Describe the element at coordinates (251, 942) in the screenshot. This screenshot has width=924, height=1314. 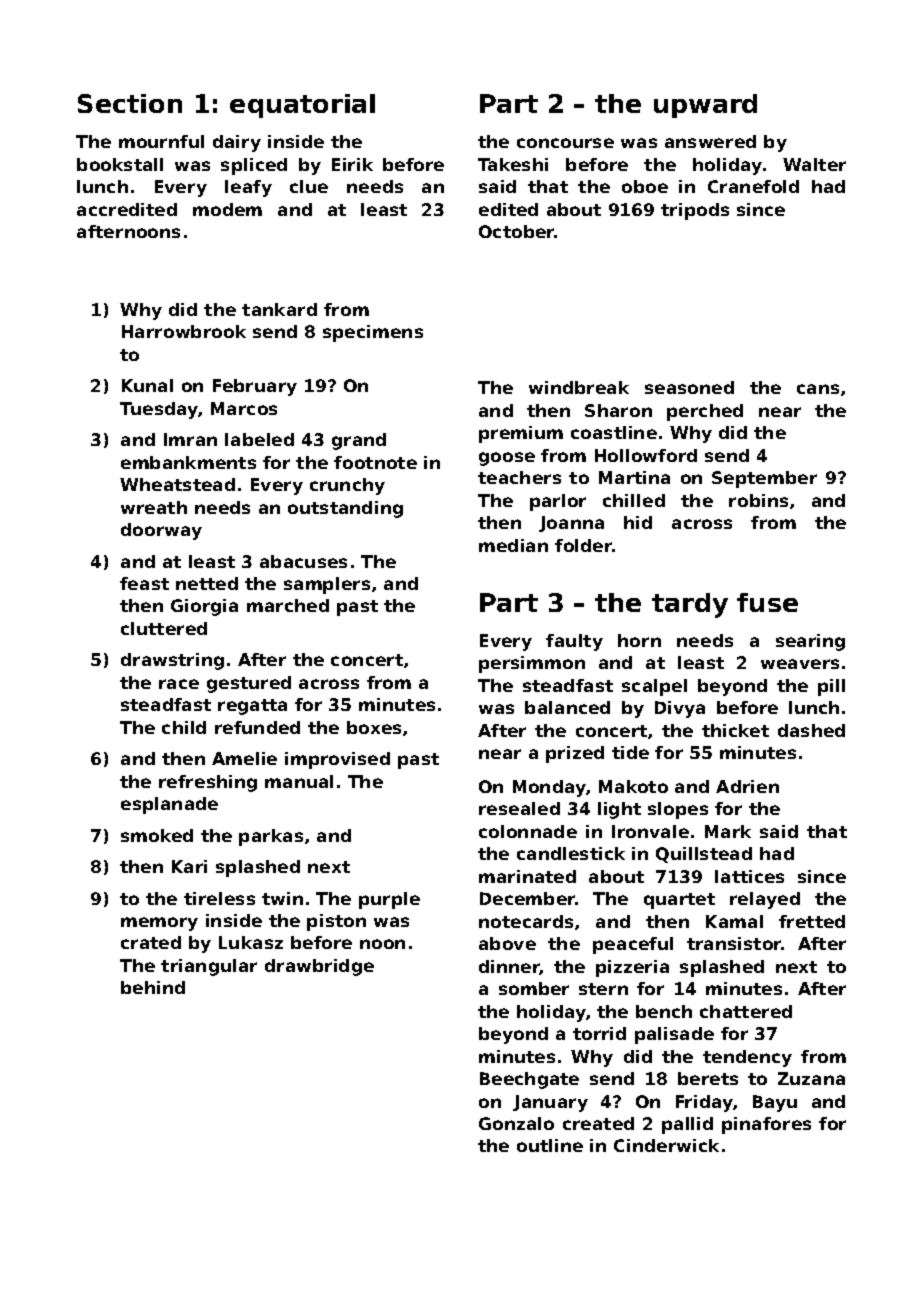
I see `Lukasz` at that location.
